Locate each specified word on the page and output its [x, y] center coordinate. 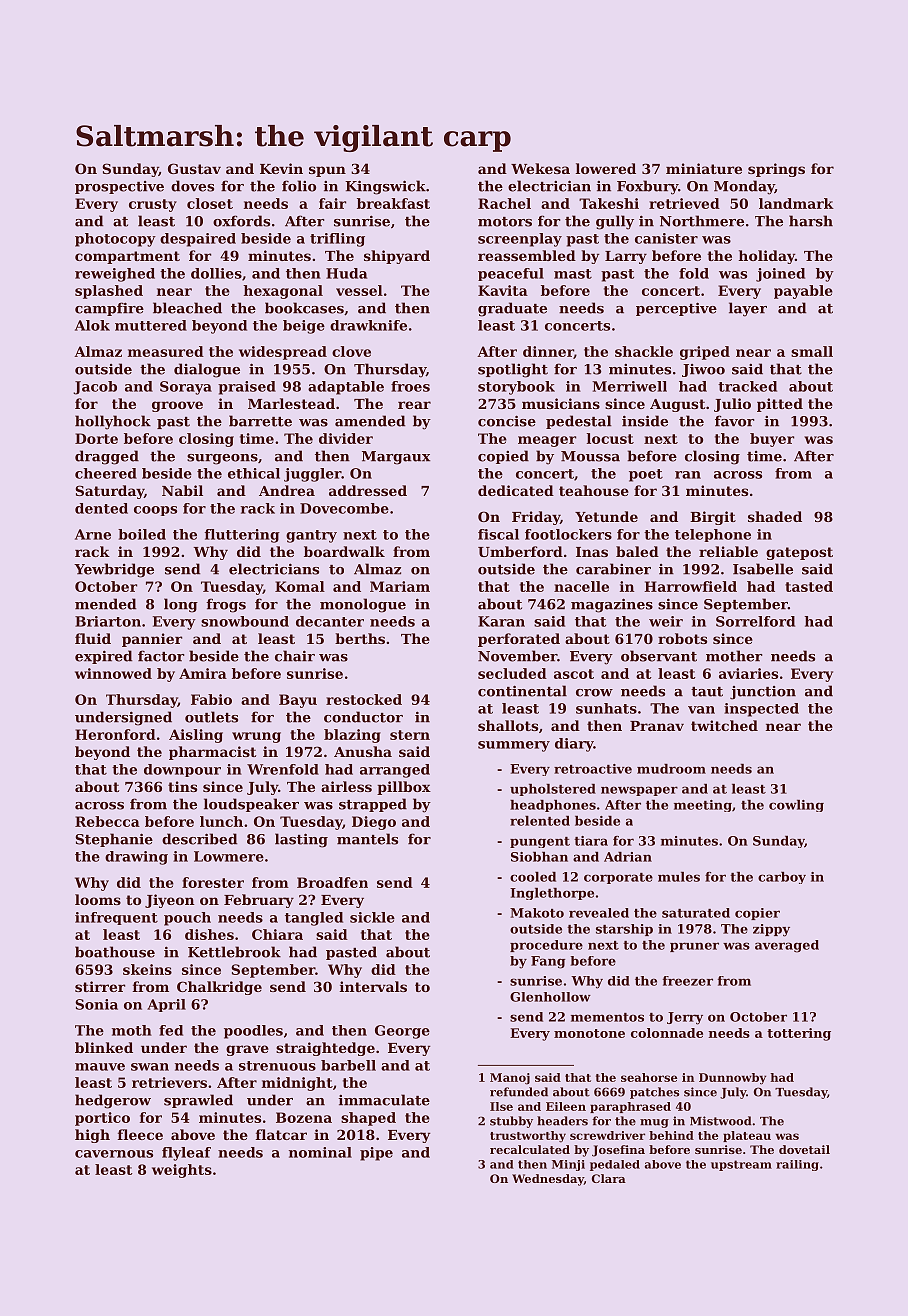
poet [646, 475]
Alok [92, 325]
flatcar [281, 1134]
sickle [372, 917]
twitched [724, 725]
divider [346, 438]
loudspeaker [251, 805]
